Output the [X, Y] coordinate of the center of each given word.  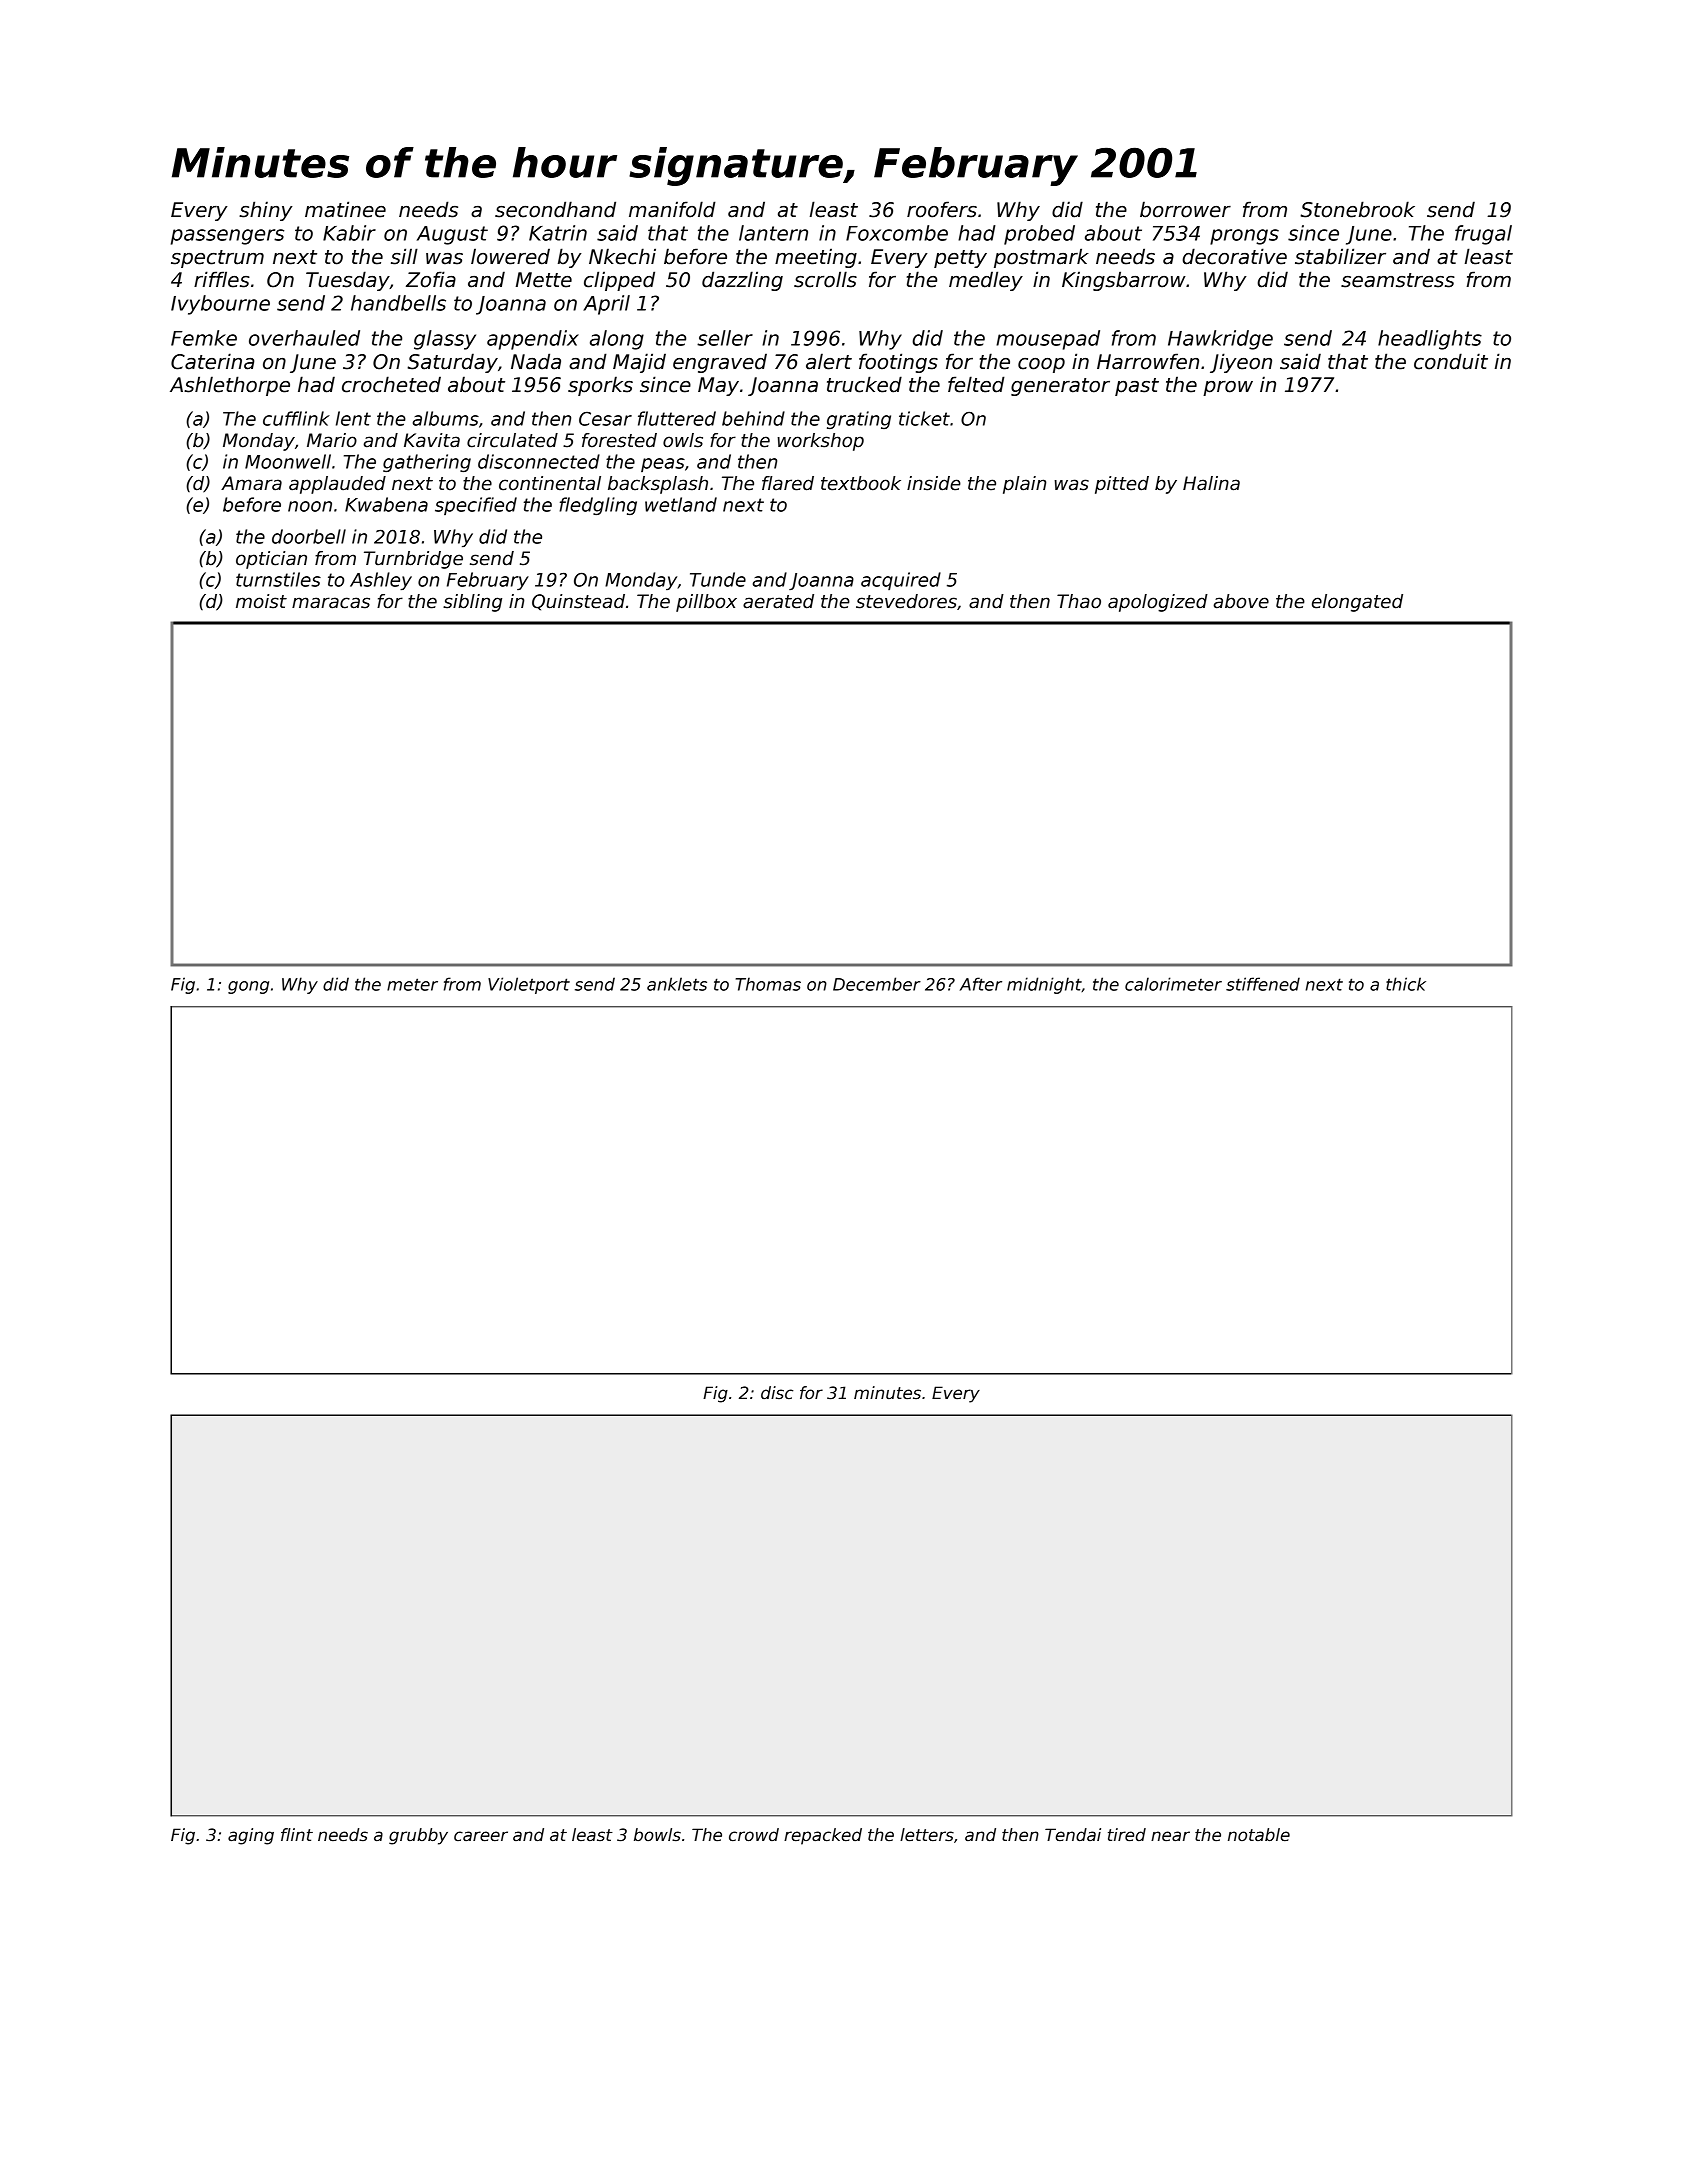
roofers [942, 209]
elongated [1357, 603]
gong [248, 987]
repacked [823, 1836]
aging [251, 1836]
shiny [266, 211]
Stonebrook [1358, 209]
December [877, 984]
